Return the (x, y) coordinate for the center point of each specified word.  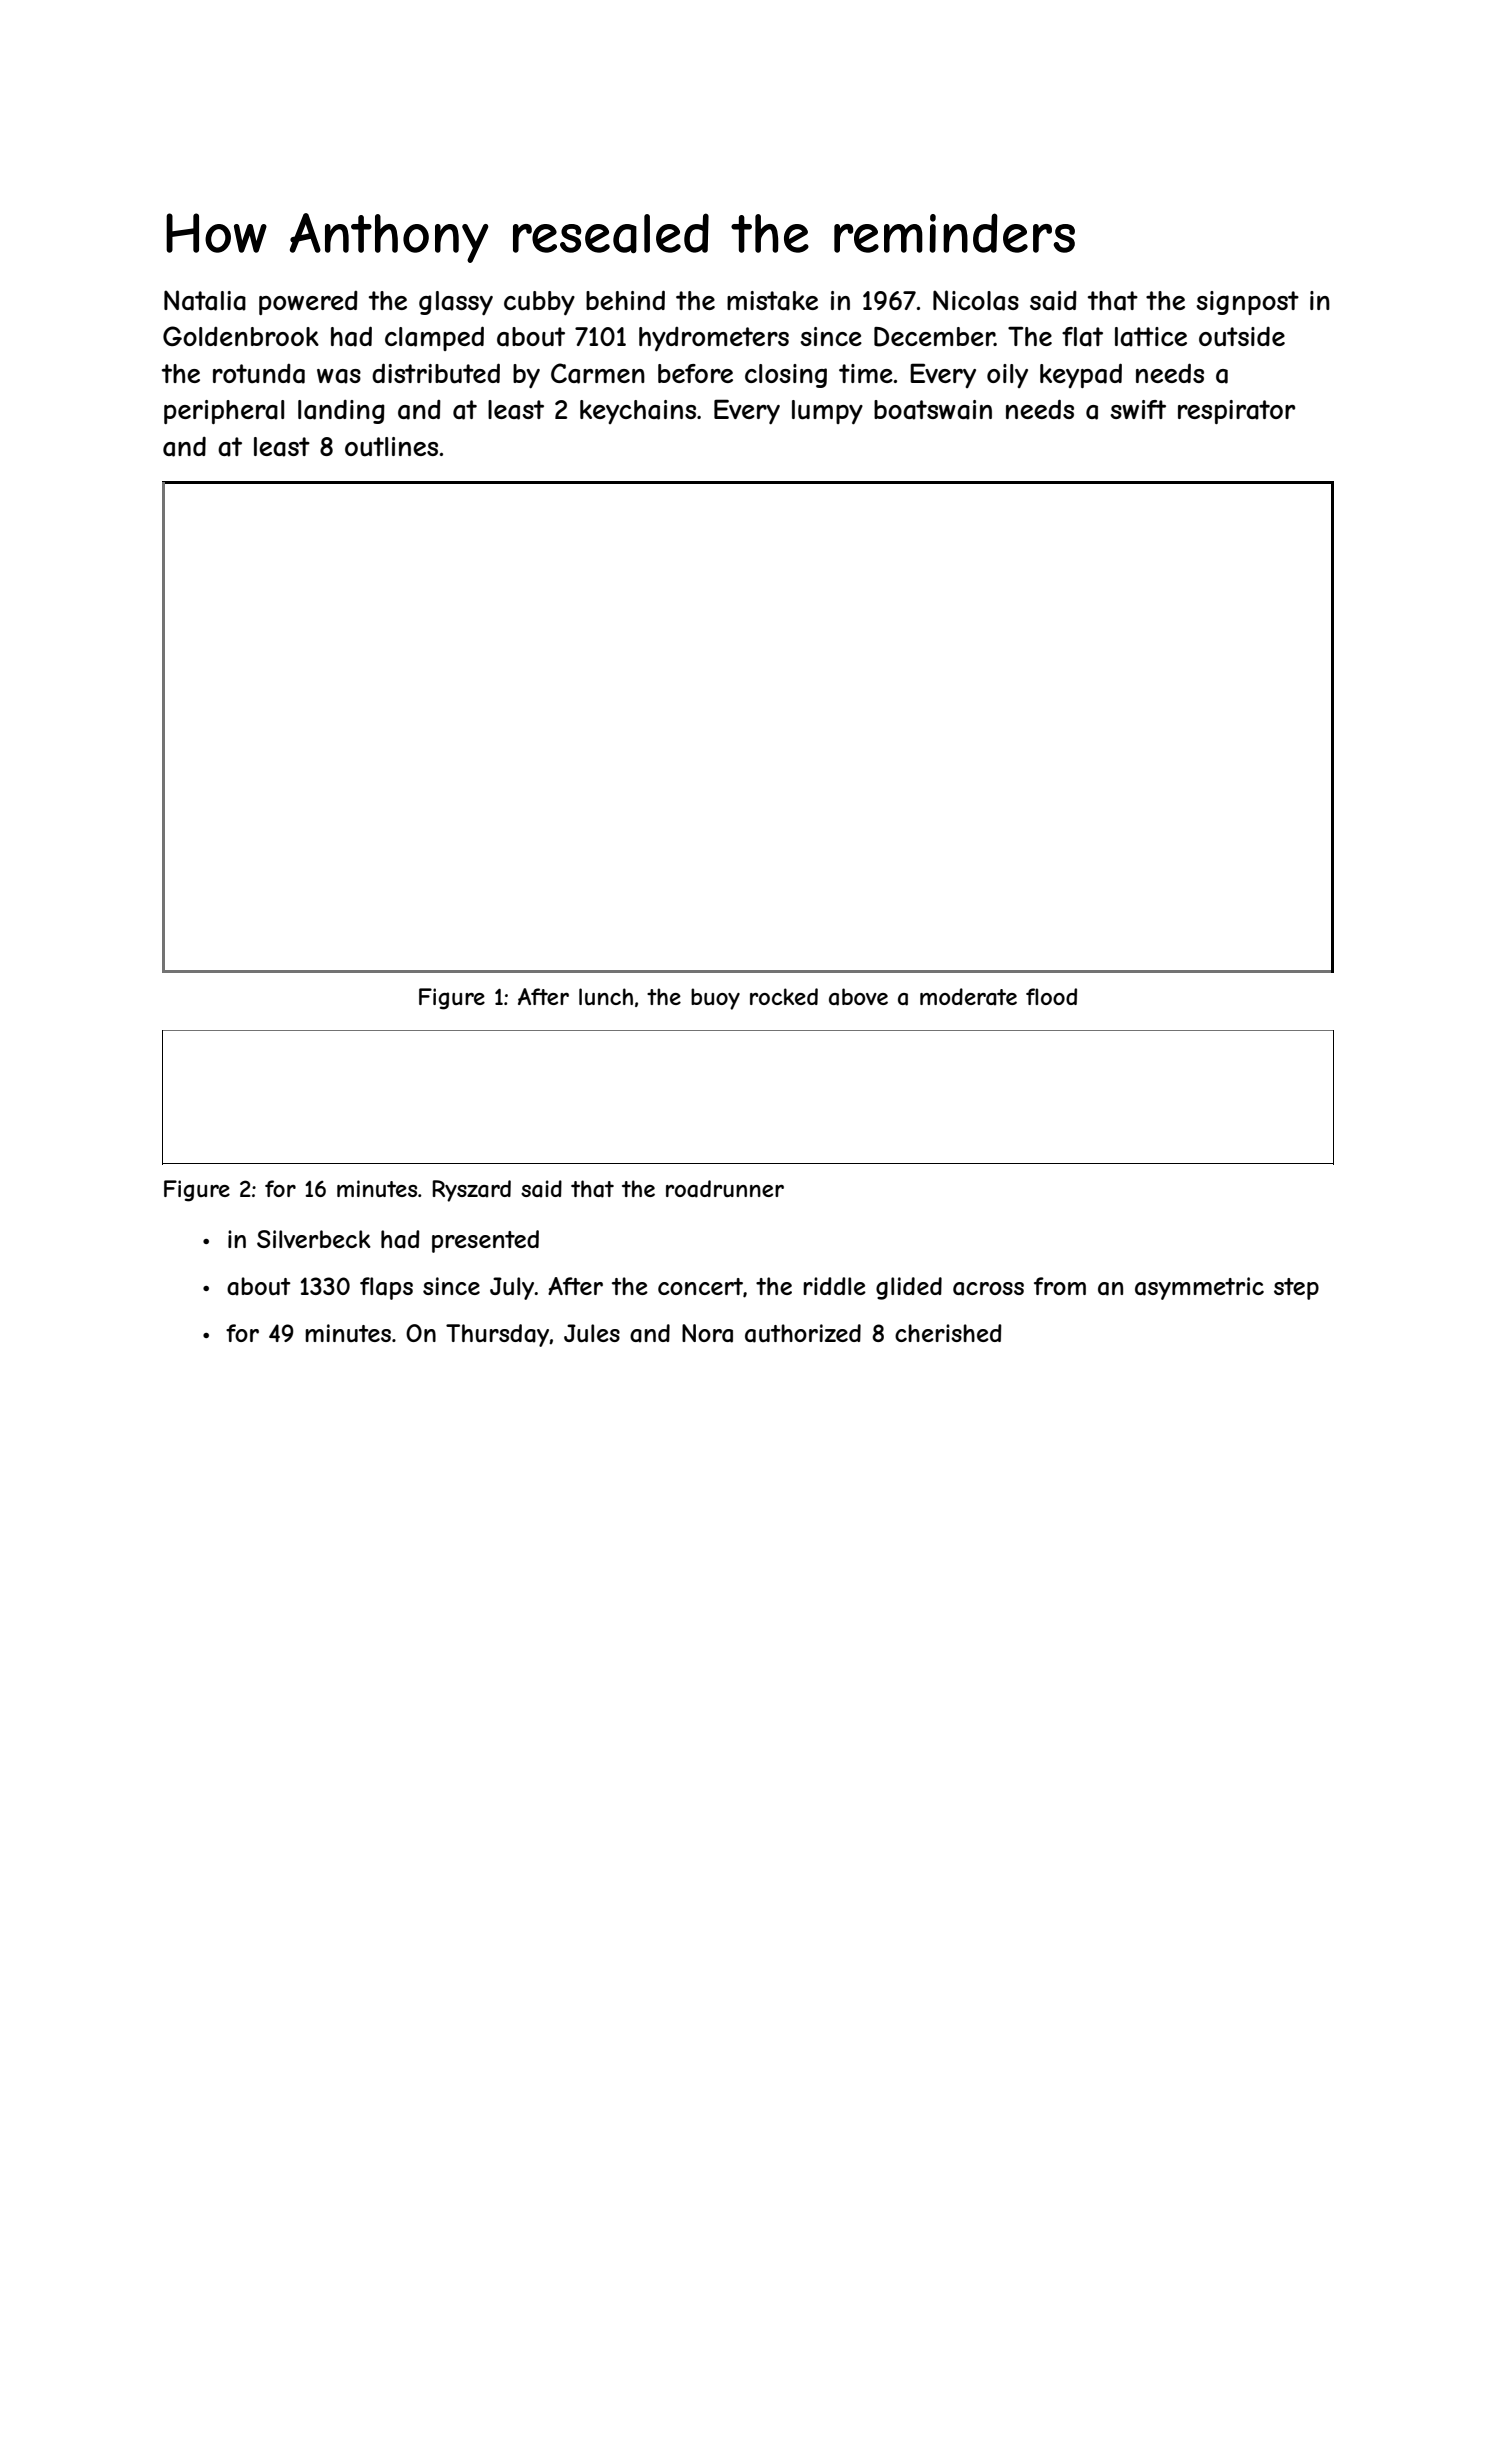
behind (625, 300)
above (858, 997)
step (1296, 1289)
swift (1138, 409)
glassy (456, 303)
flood (1051, 996)
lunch (606, 996)
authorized (803, 1333)
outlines (391, 447)
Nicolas (976, 300)
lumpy (827, 412)
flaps (386, 1288)
